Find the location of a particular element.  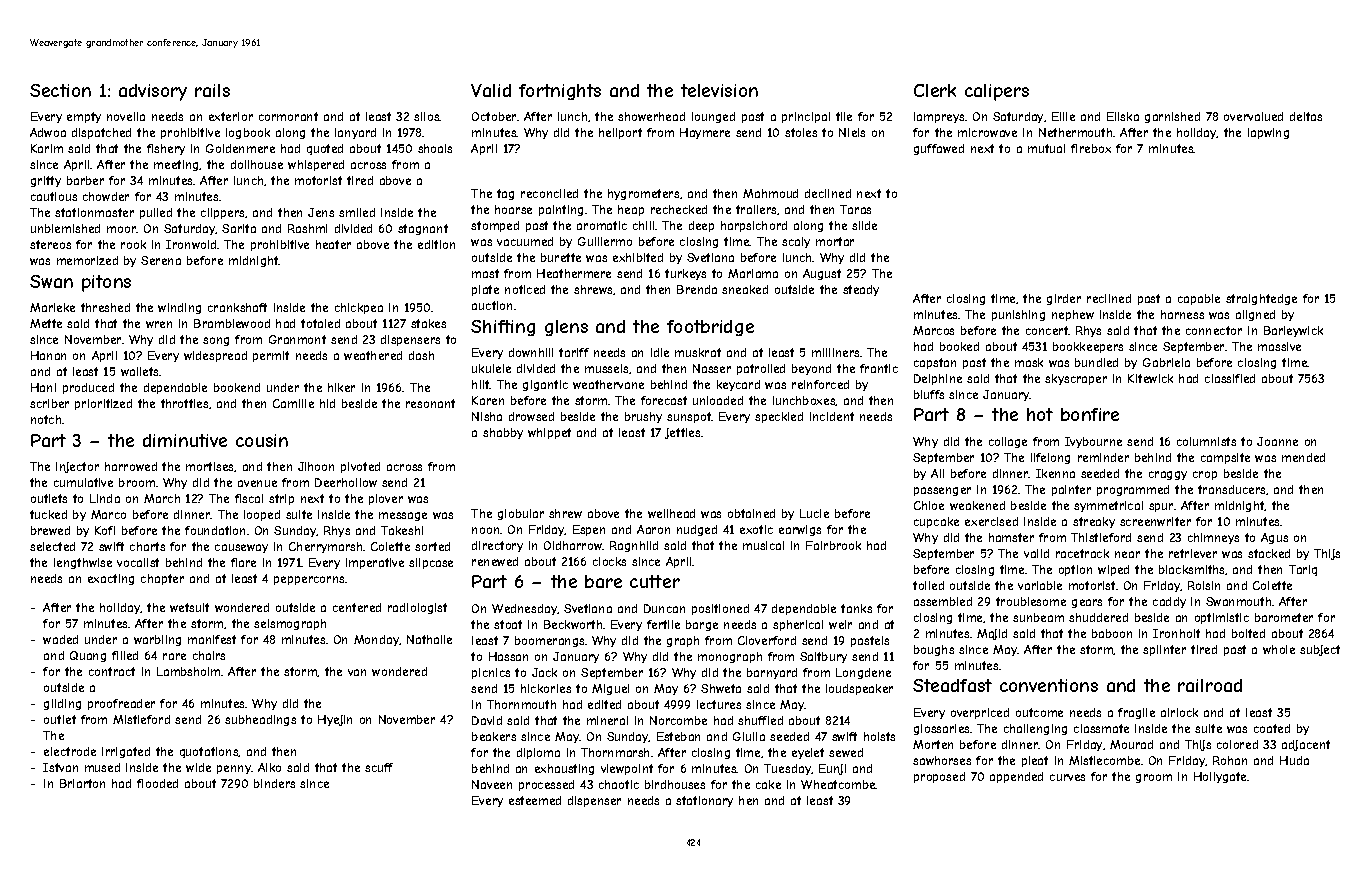

Serena is located at coordinates (161, 260).
